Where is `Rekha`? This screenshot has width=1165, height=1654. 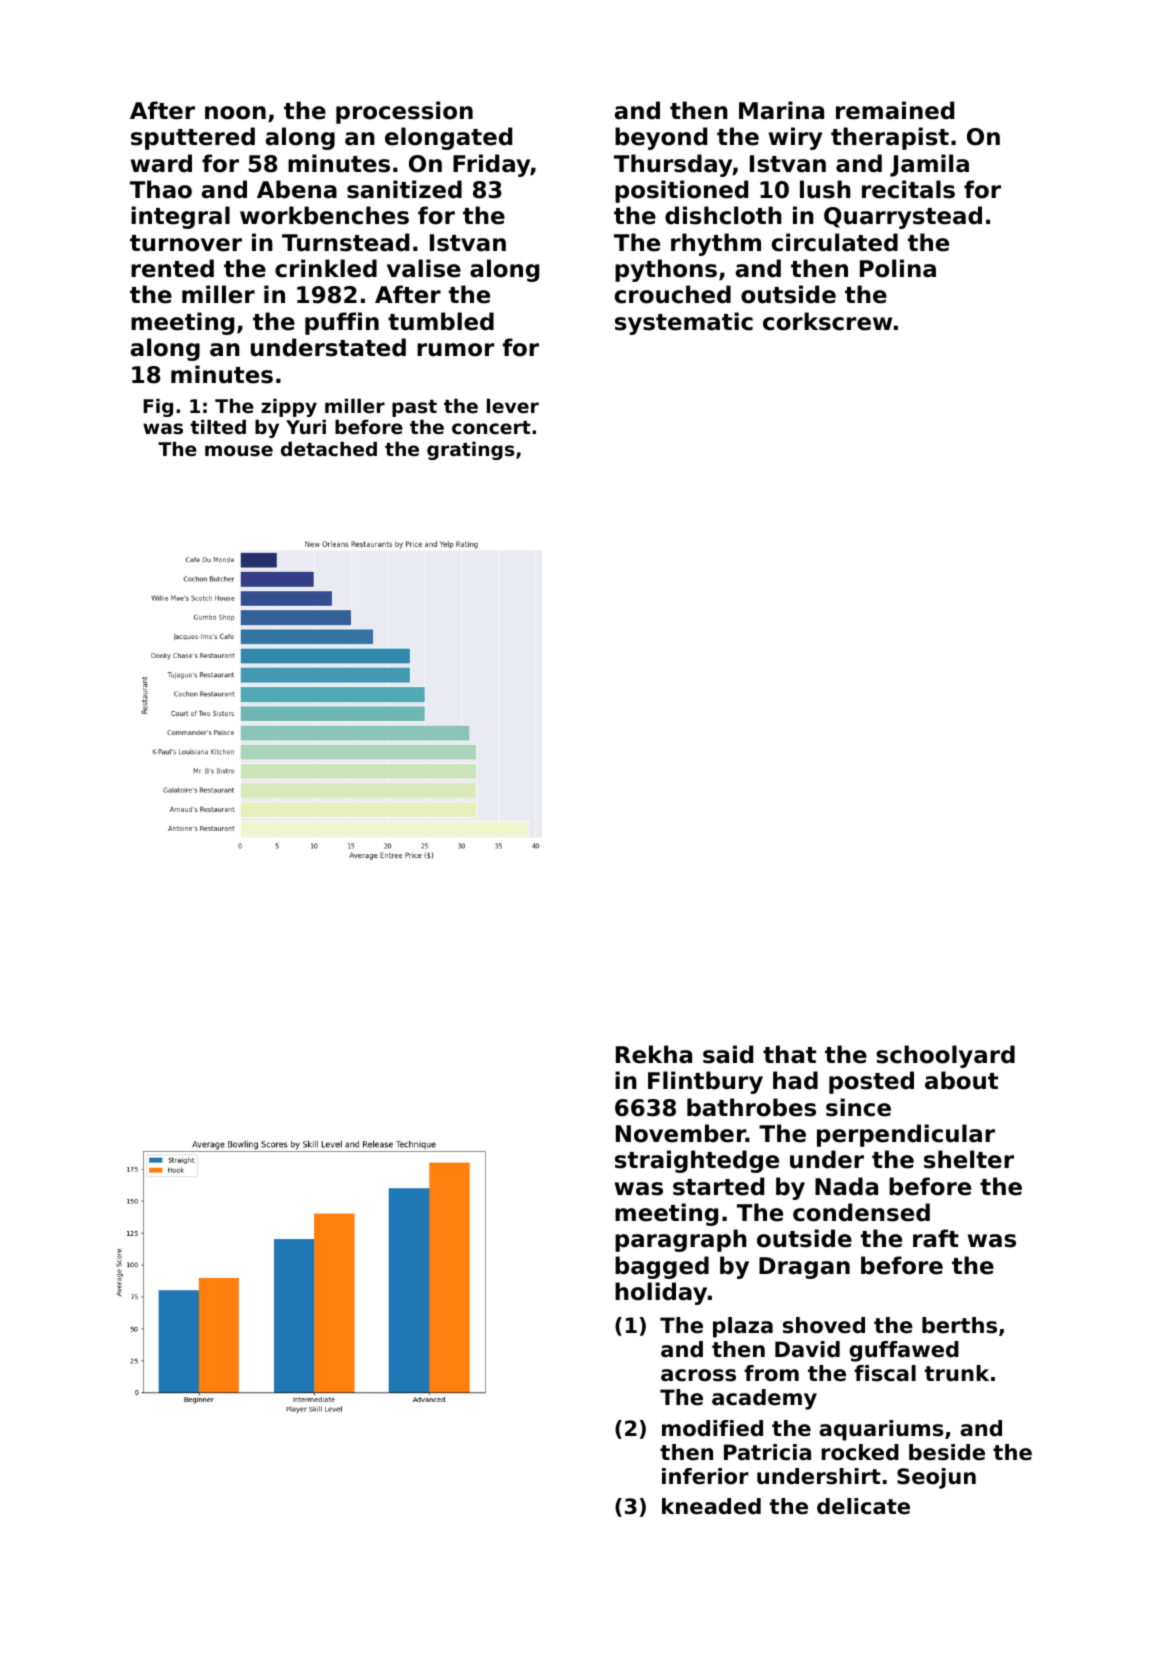 Rekha is located at coordinates (654, 1054).
